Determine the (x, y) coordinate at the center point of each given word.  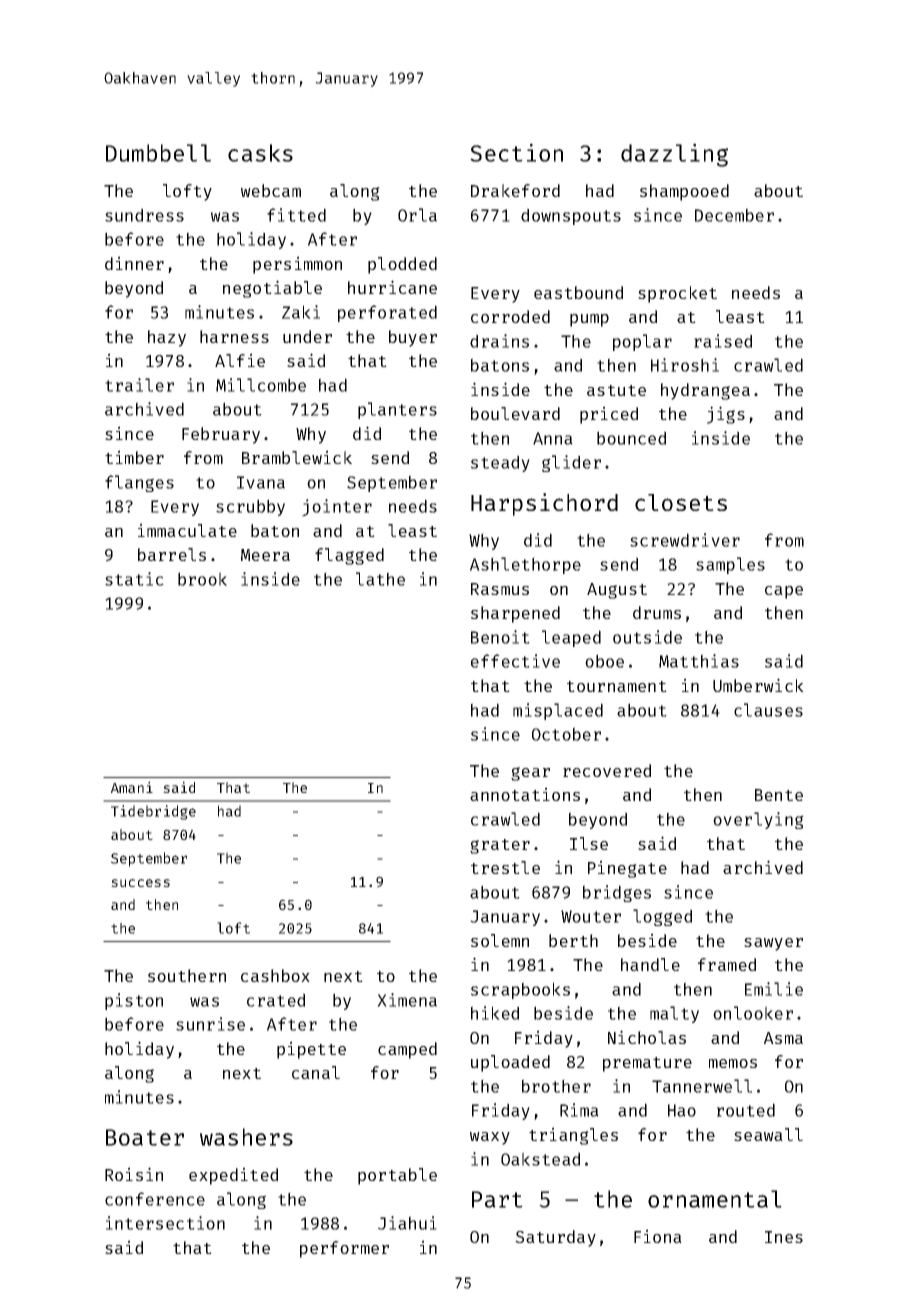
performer (344, 1249)
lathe (380, 579)
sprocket (677, 294)
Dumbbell (158, 153)
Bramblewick (297, 457)
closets (681, 502)
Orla (417, 215)
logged (662, 917)
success (140, 883)
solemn (500, 940)
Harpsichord (544, 504)
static (134, 579)
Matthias (699, 661)
